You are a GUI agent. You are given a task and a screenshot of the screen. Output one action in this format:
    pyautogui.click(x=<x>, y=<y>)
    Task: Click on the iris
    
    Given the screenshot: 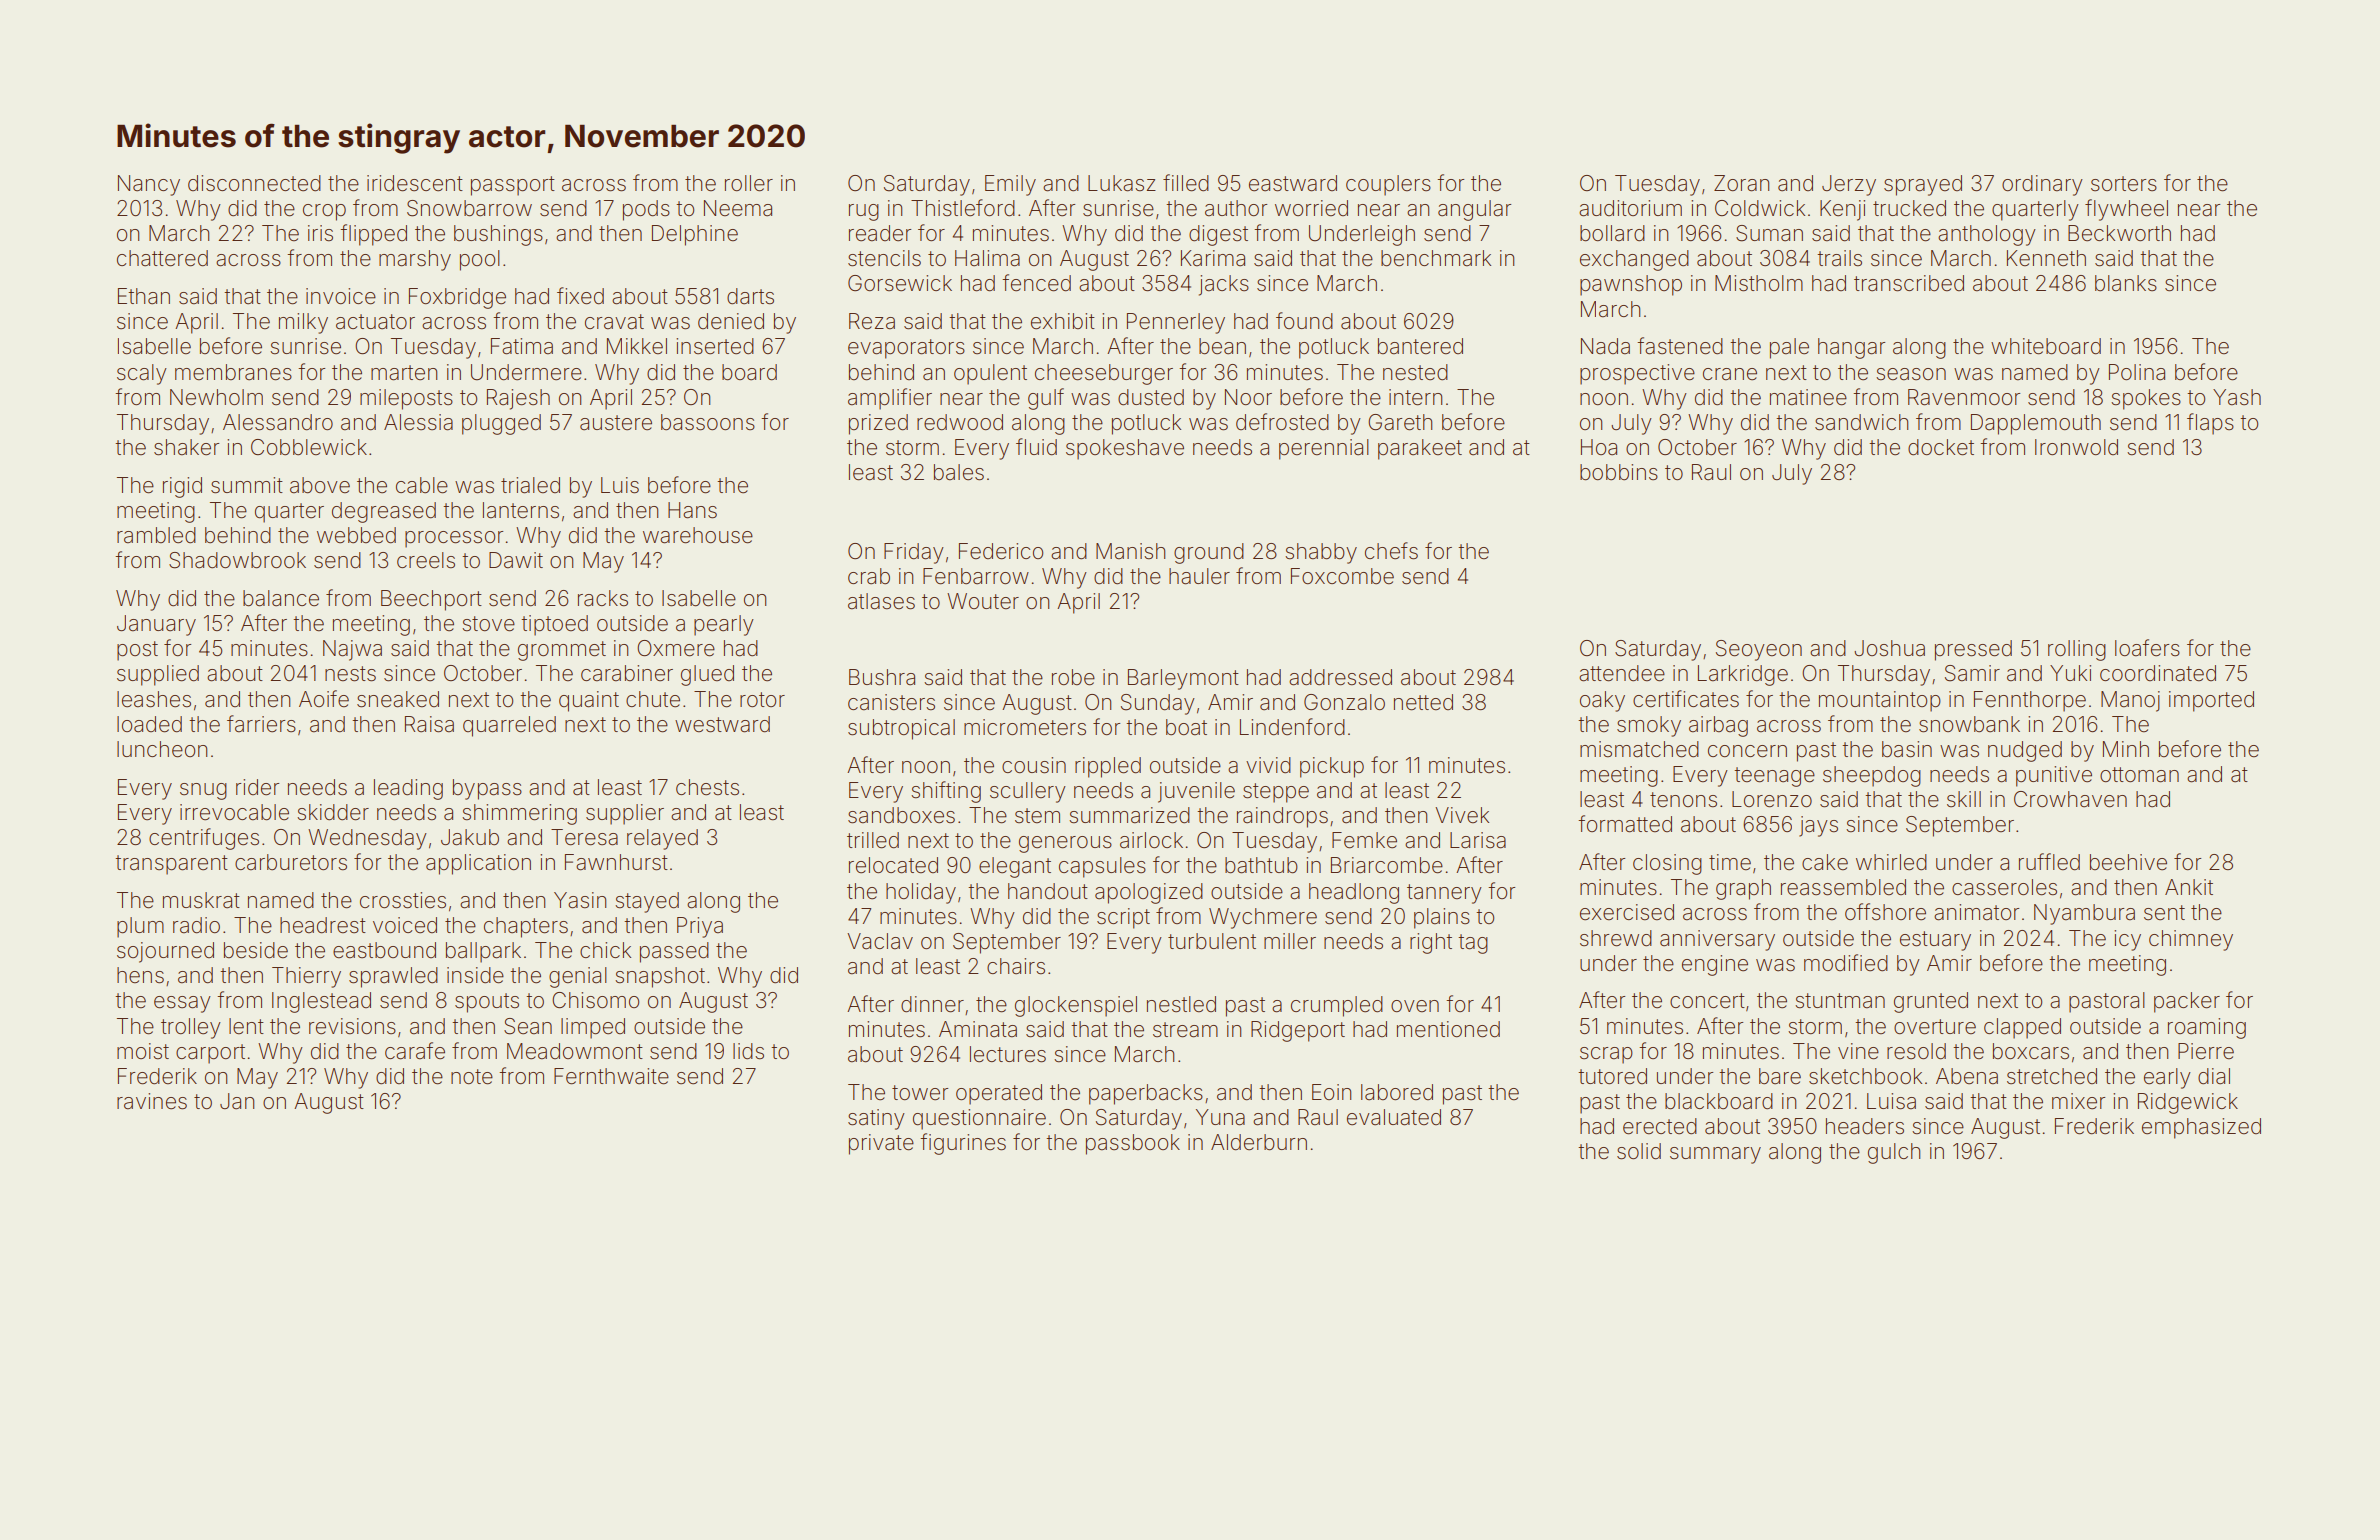 What is the action you would take?
    pyautogui.click(x=320, y=233)
